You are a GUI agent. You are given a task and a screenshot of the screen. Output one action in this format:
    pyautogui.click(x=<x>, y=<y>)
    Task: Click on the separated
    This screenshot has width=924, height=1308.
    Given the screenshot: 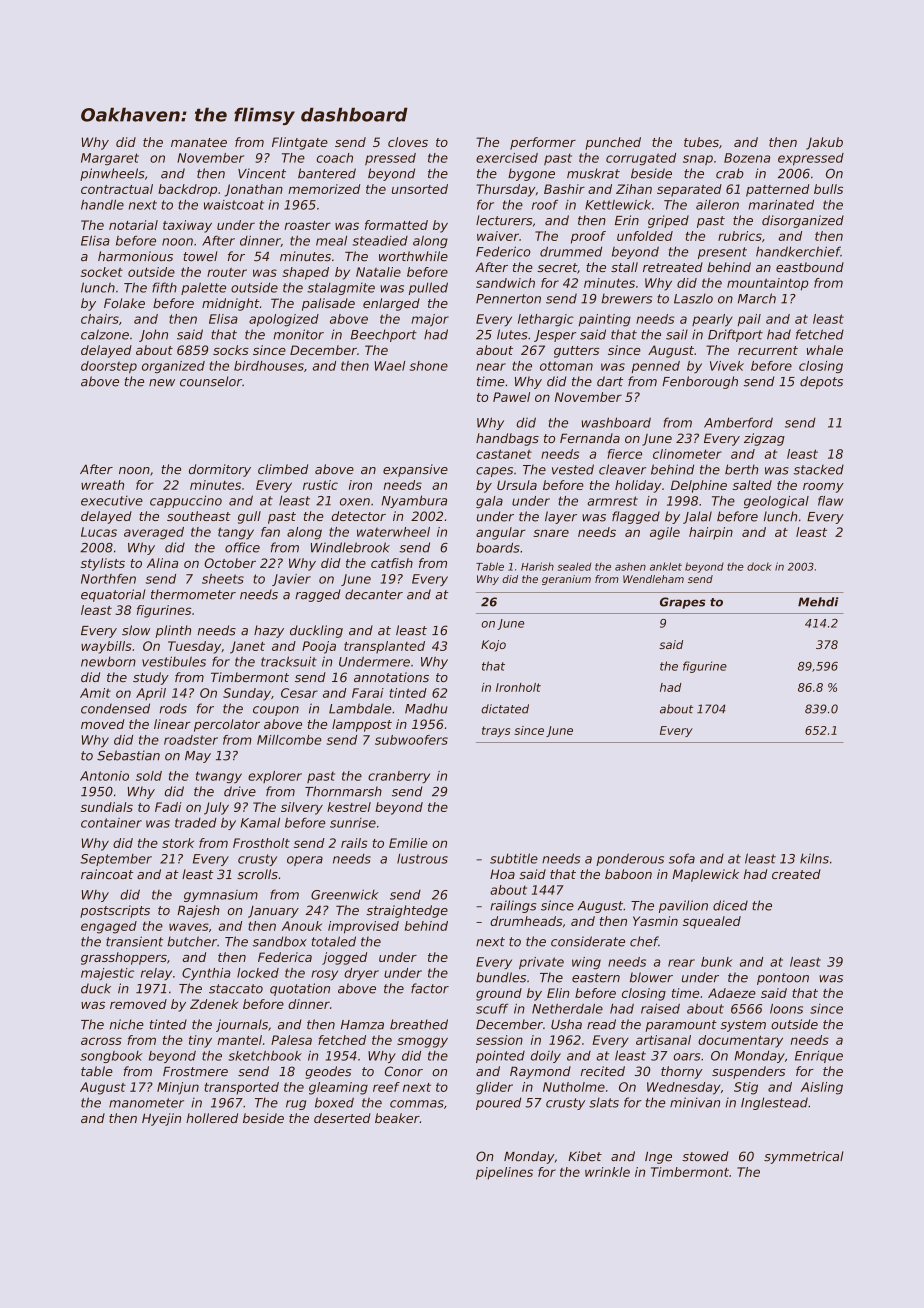 What is the action you would take?
    pyautogui.click(x=689, y=190)
